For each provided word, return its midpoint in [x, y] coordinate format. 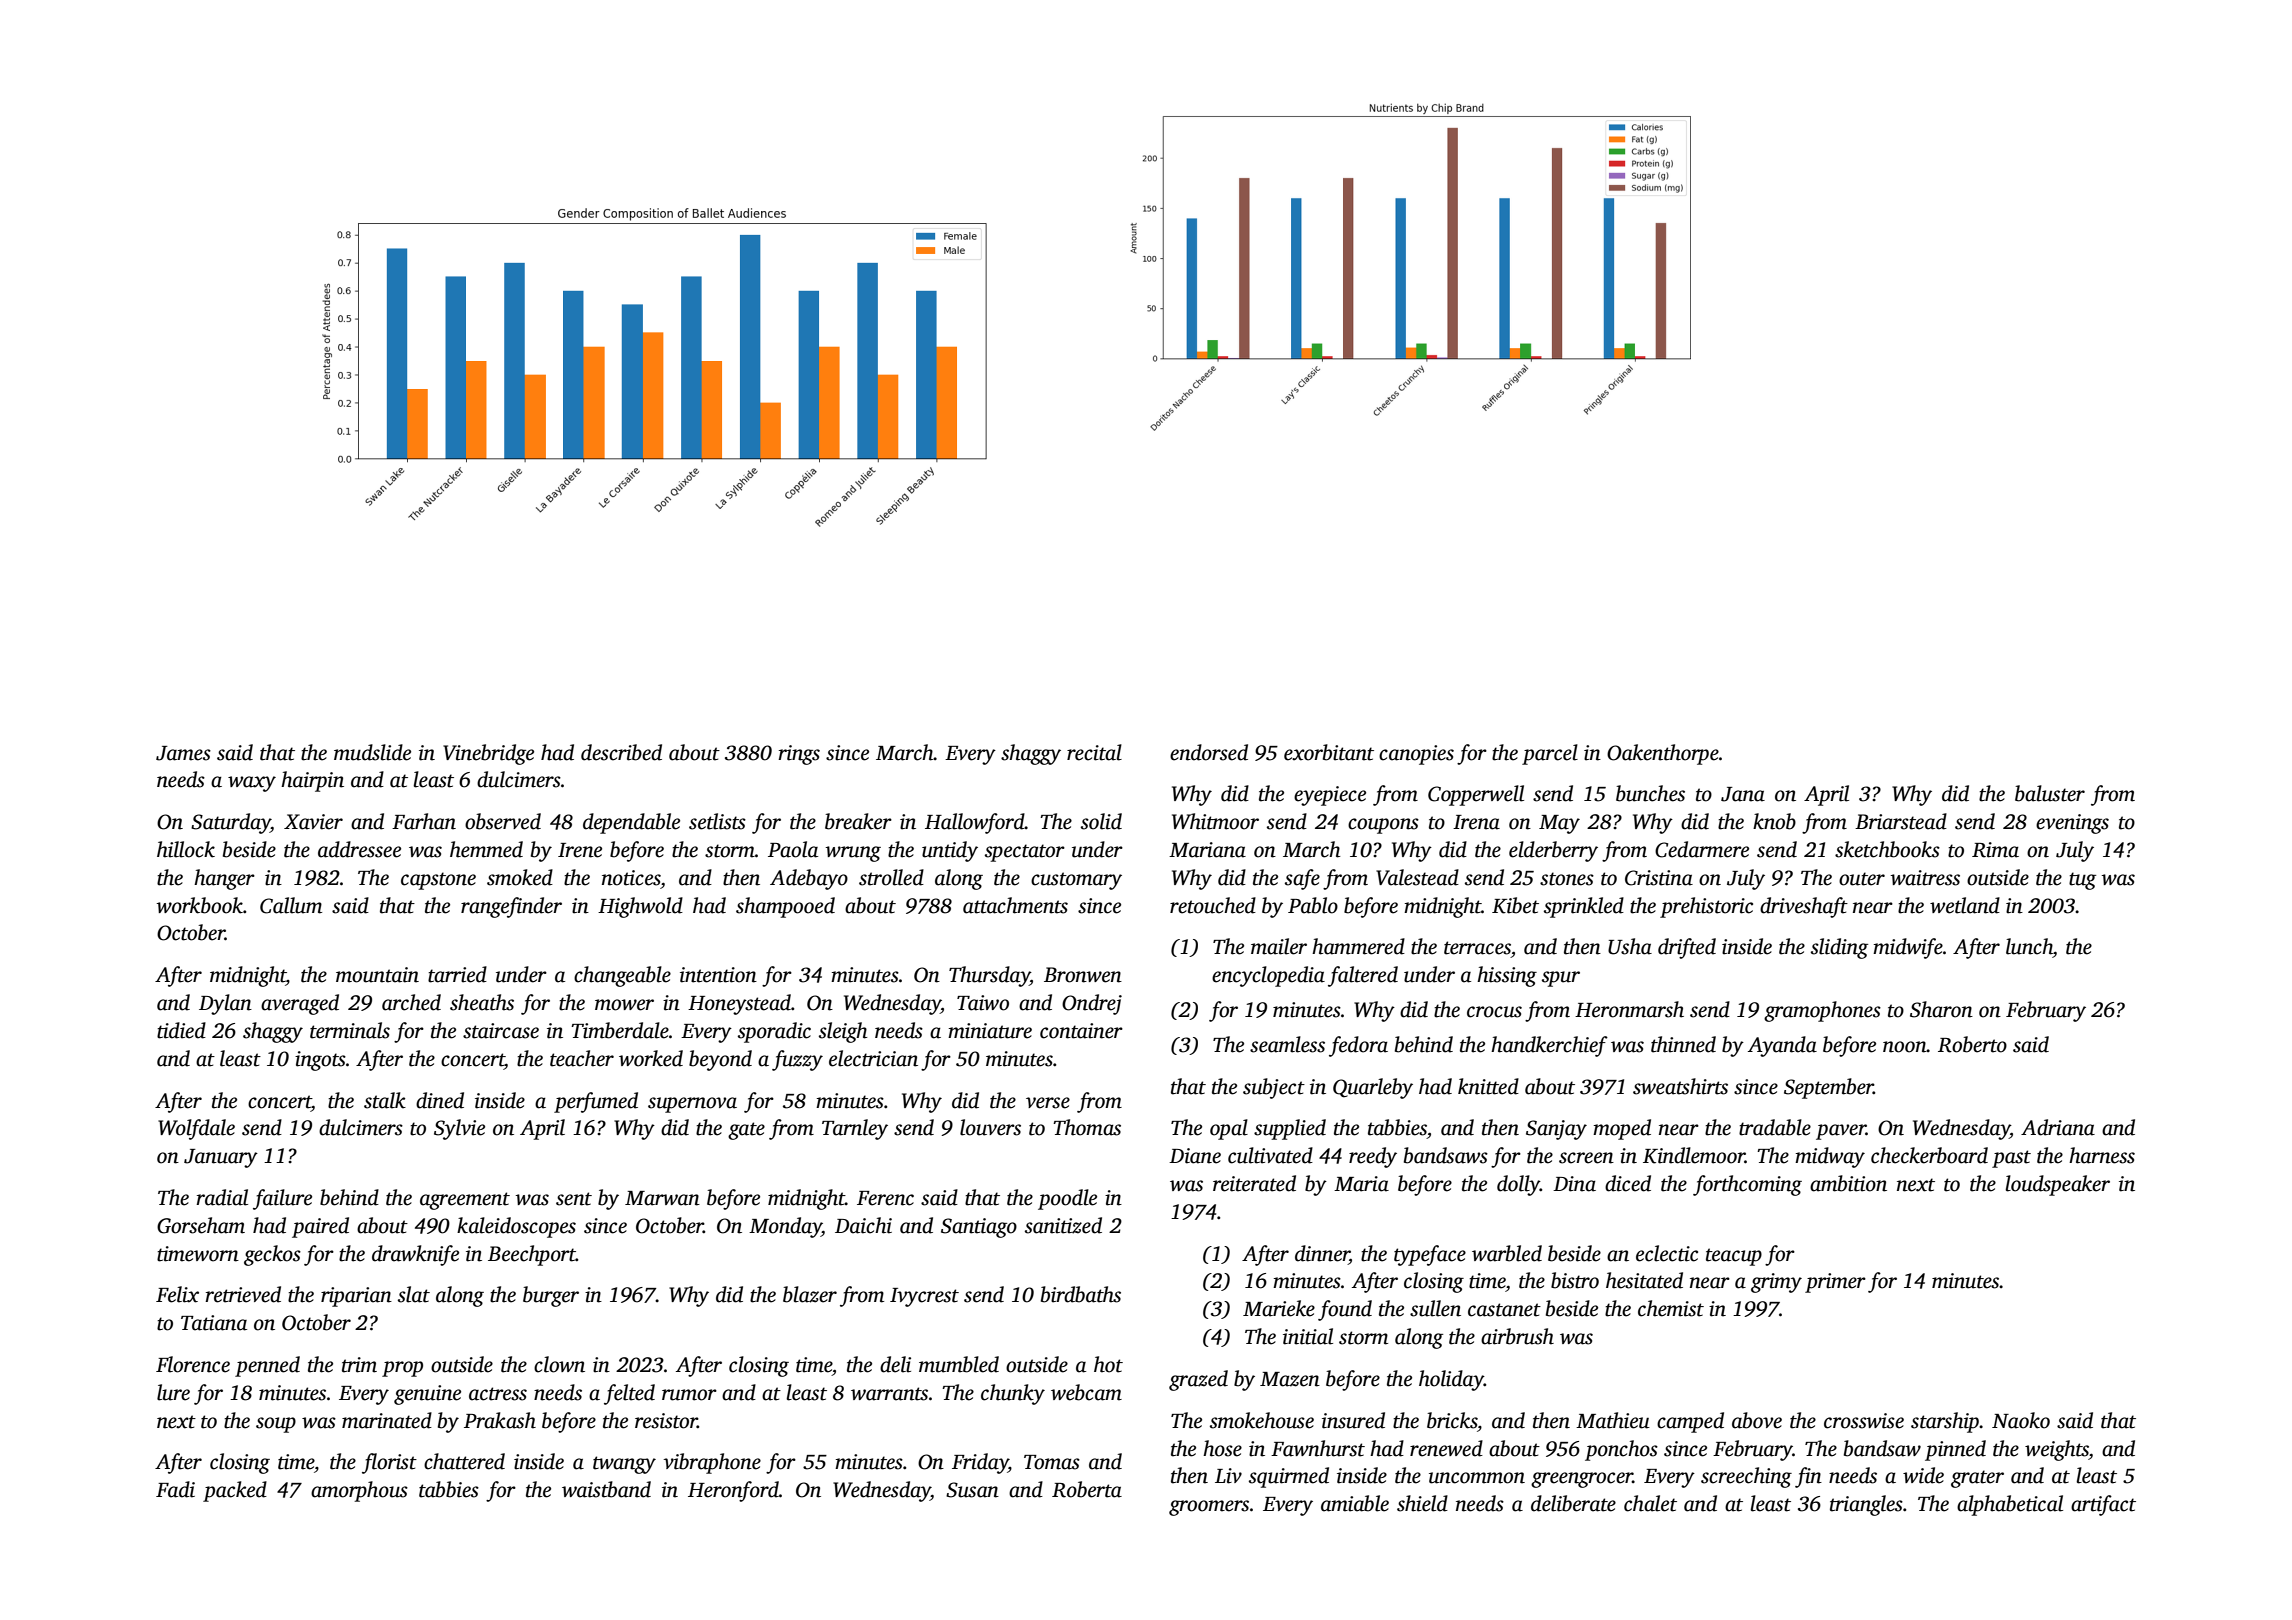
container [1081, 1031]
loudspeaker [2057, 1185]
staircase [501, 1031]
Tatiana [214, 1323]
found [1345, 1310]
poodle [1067, 1199]
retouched [1213, 905]
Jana [1743, 794]
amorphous [359, 1491]
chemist [1671, 1308]
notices [631, 878]
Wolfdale [196, 1129]
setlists [717, 821]
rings [799, 755]
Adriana [2058, 1127]
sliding [1839, 948]
